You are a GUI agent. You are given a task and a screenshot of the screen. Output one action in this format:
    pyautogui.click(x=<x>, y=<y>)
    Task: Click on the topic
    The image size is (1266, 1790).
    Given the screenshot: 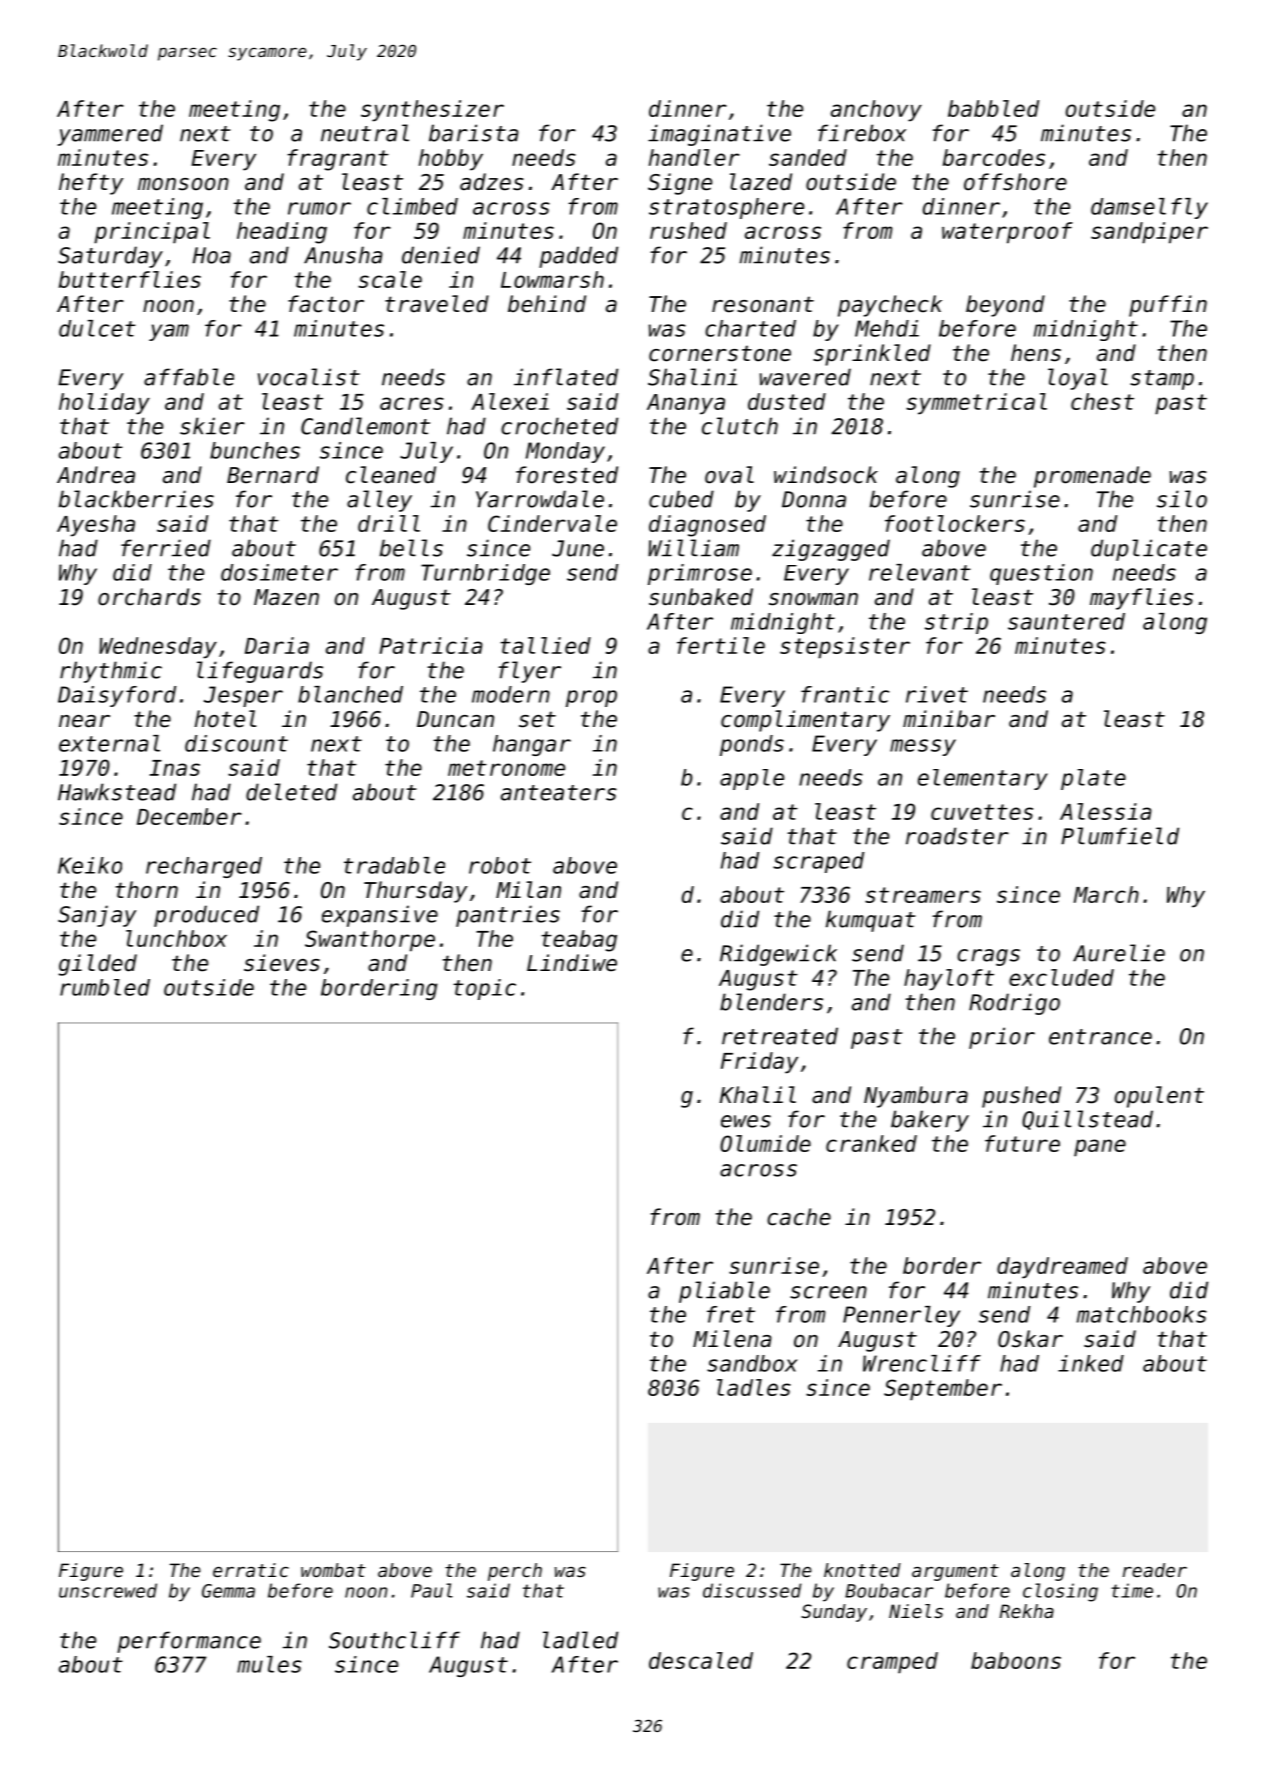 What is the action you would take?
    pyautogui.click(x=484, y=989)
